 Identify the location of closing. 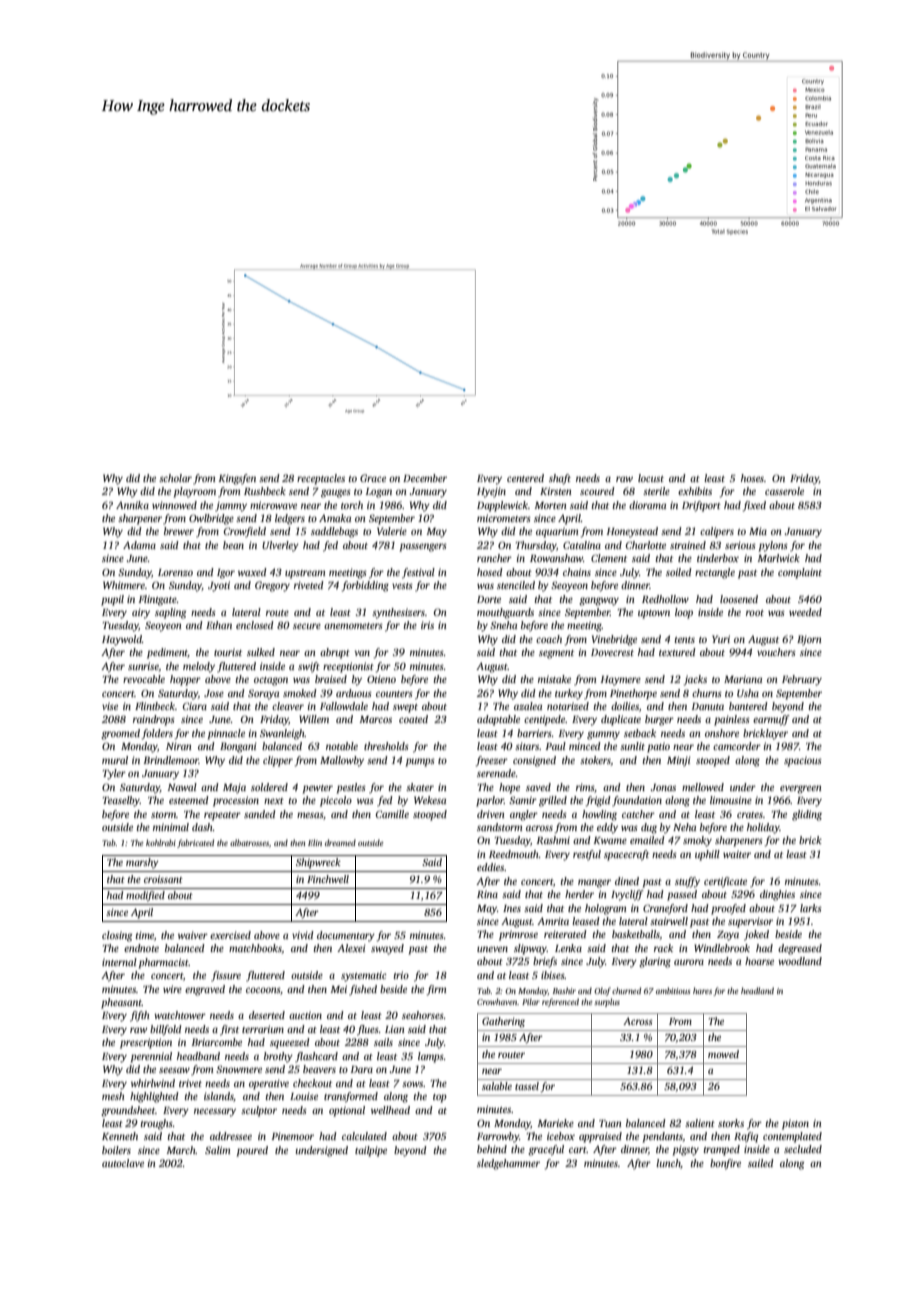
(117, 936).
